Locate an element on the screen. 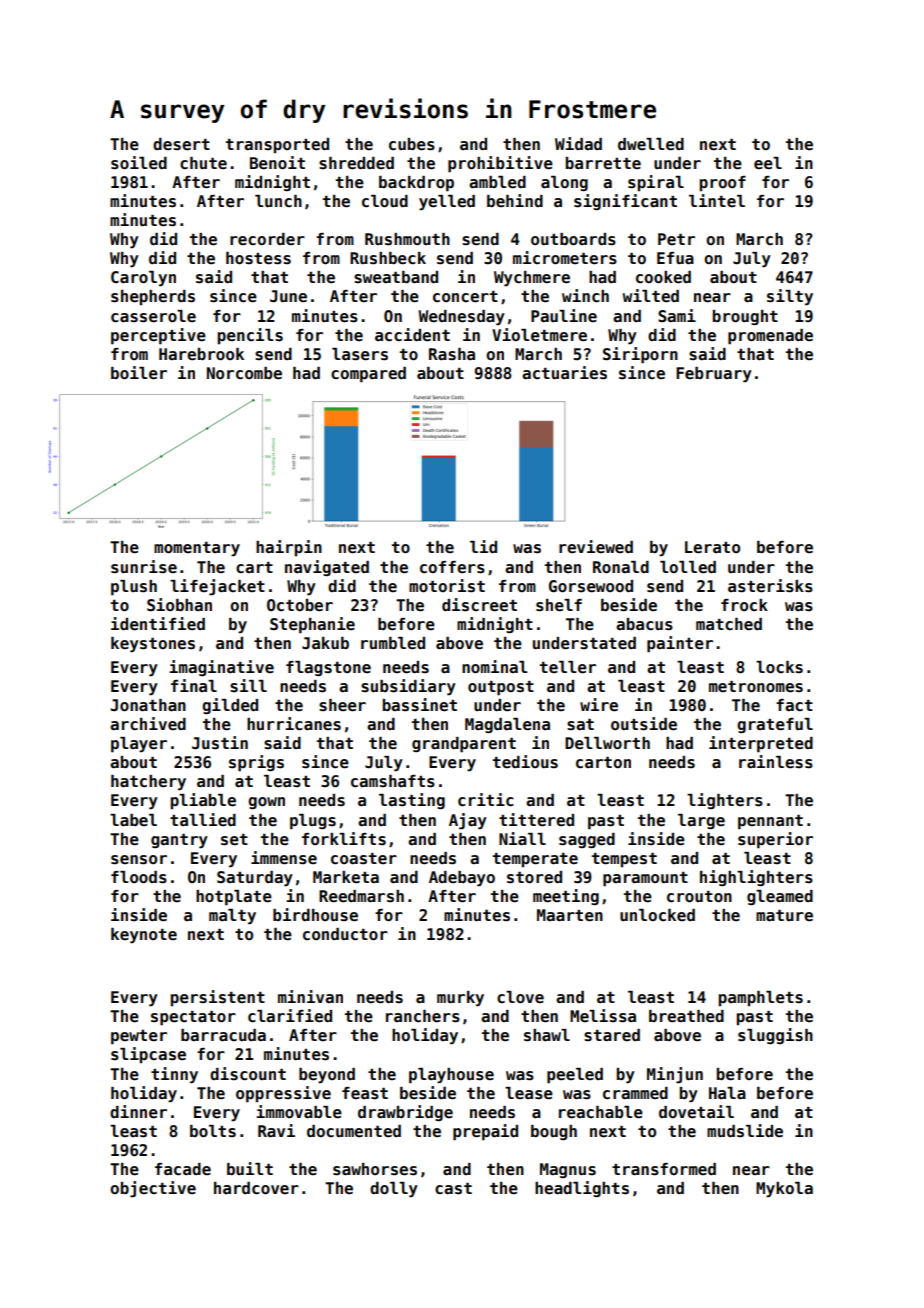 The width and height of the screenshot is (924, 1308). yelled is located at coordinates (447, 203).
